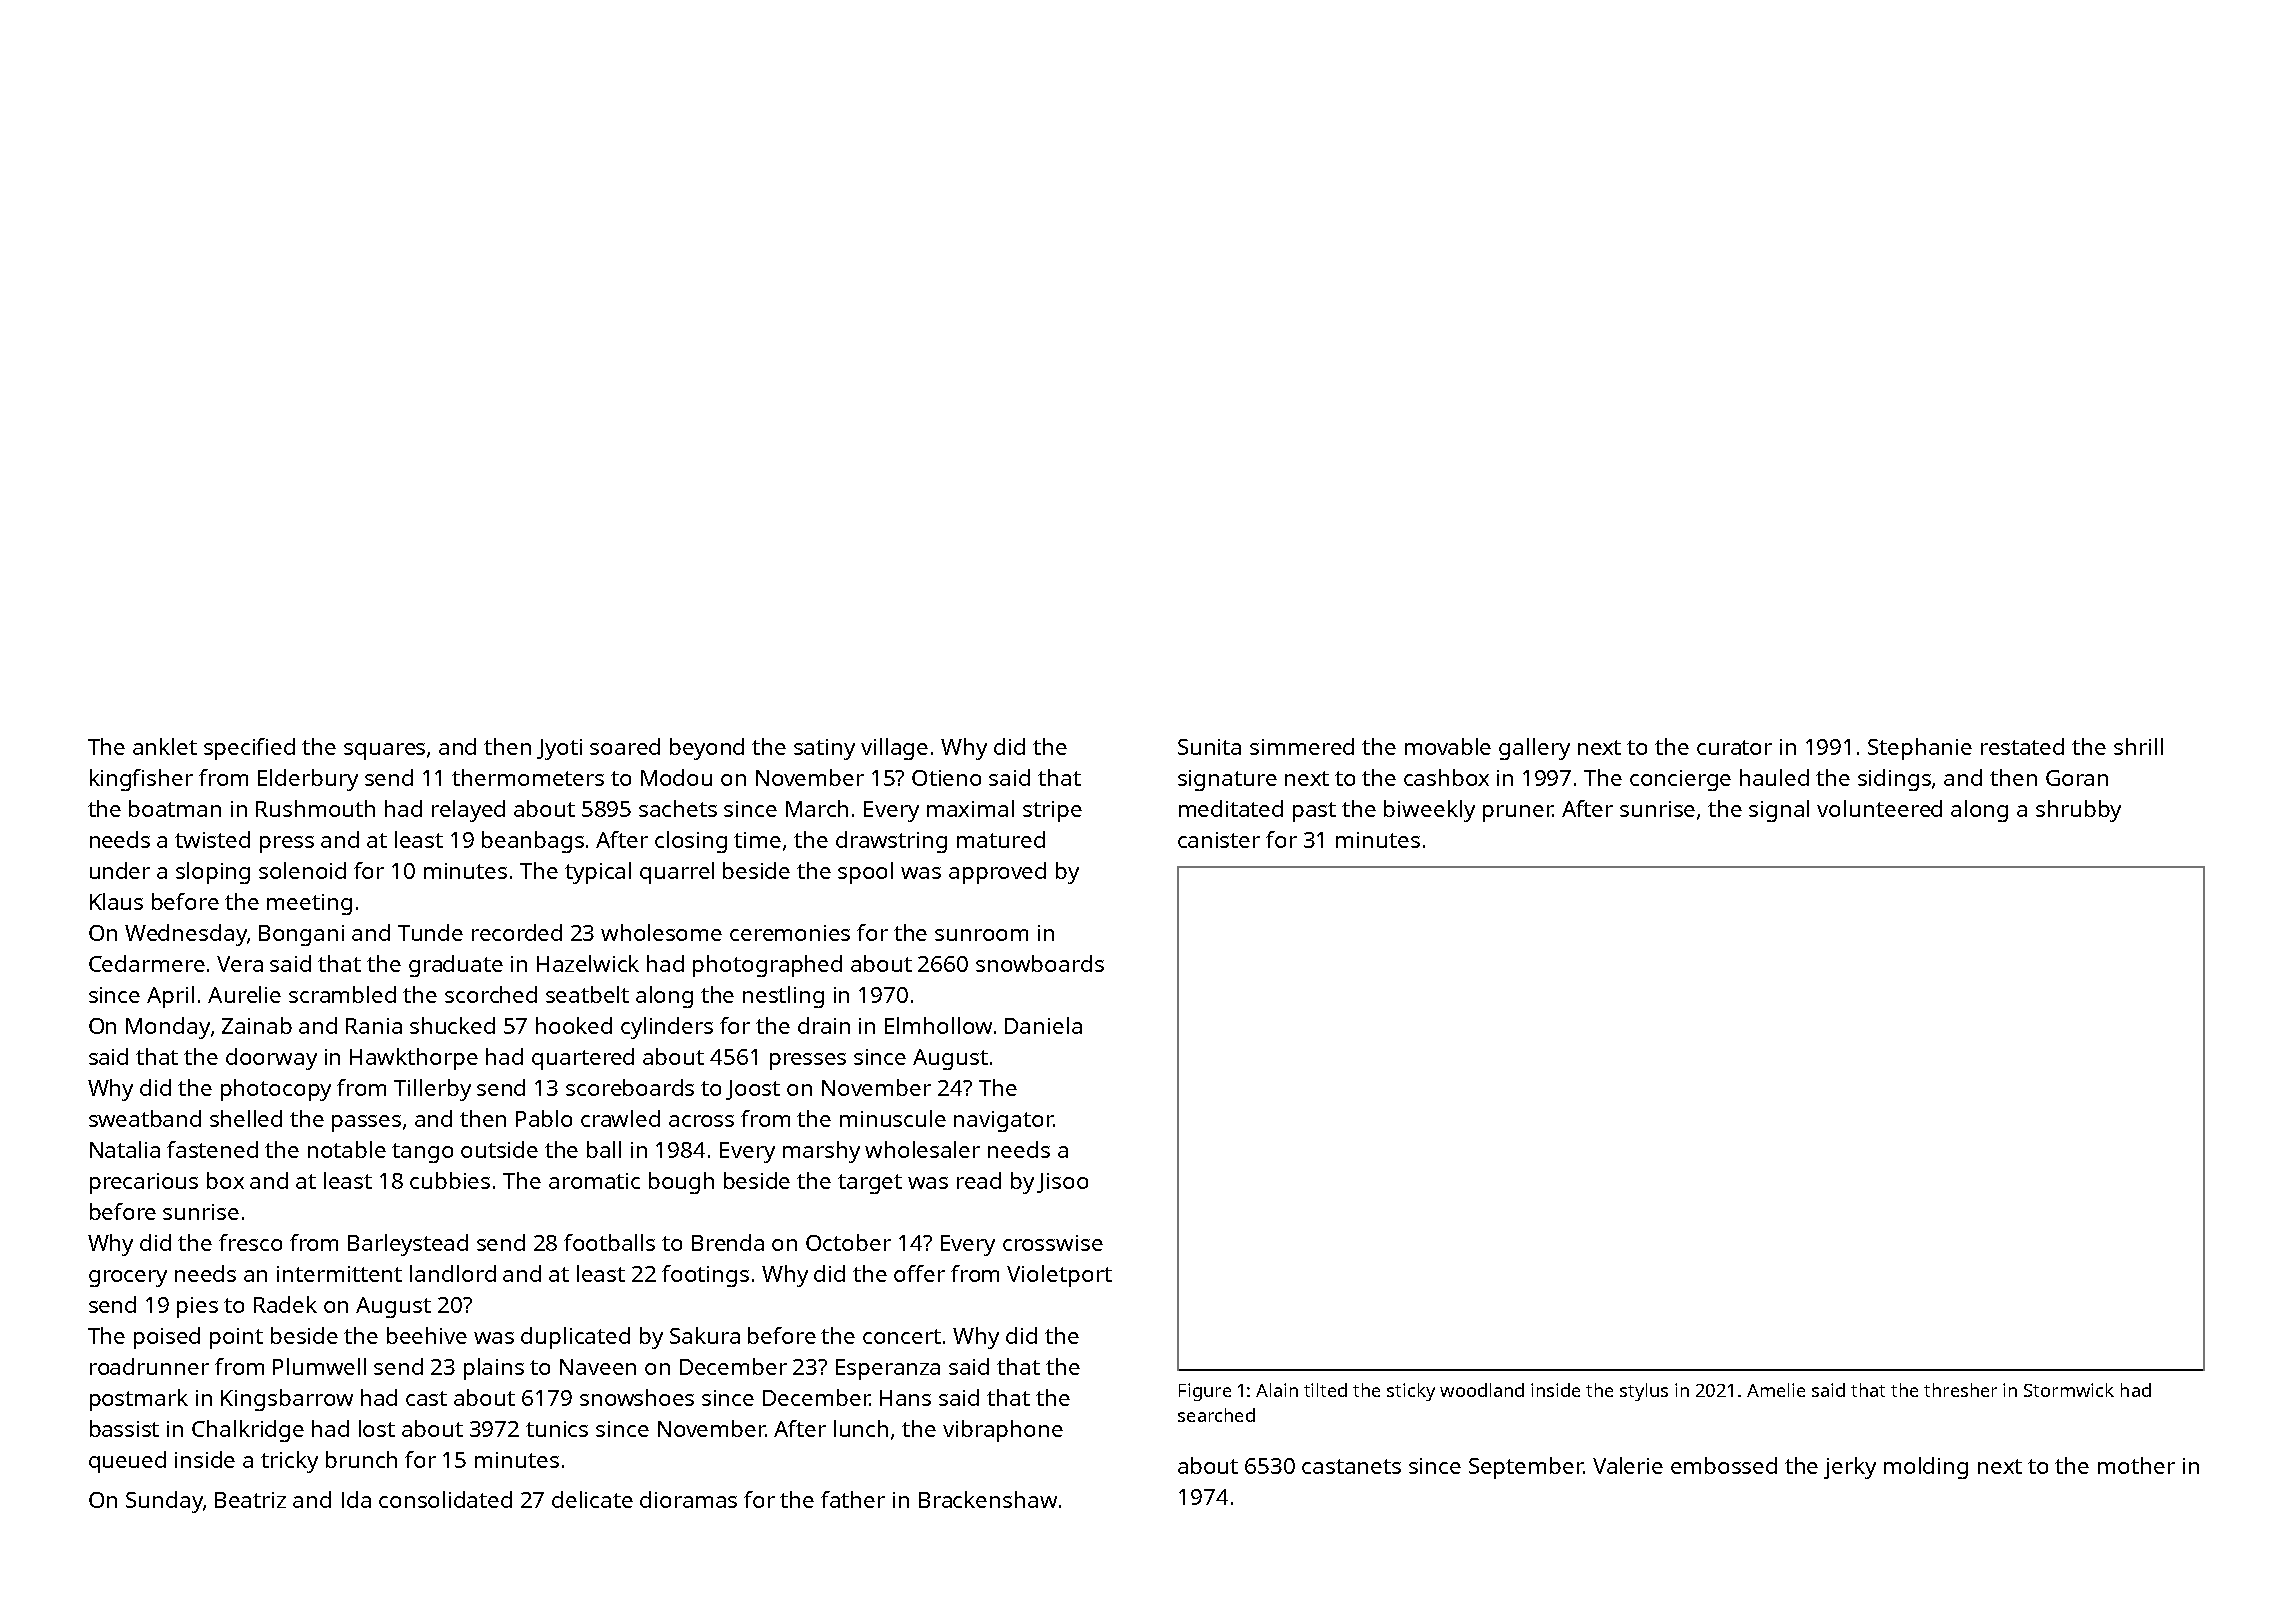 This screenshot has height=1620, width=2292. Describe the element at coordinates (271, 1059) in the screenshot. I see `doorway` at that location.
